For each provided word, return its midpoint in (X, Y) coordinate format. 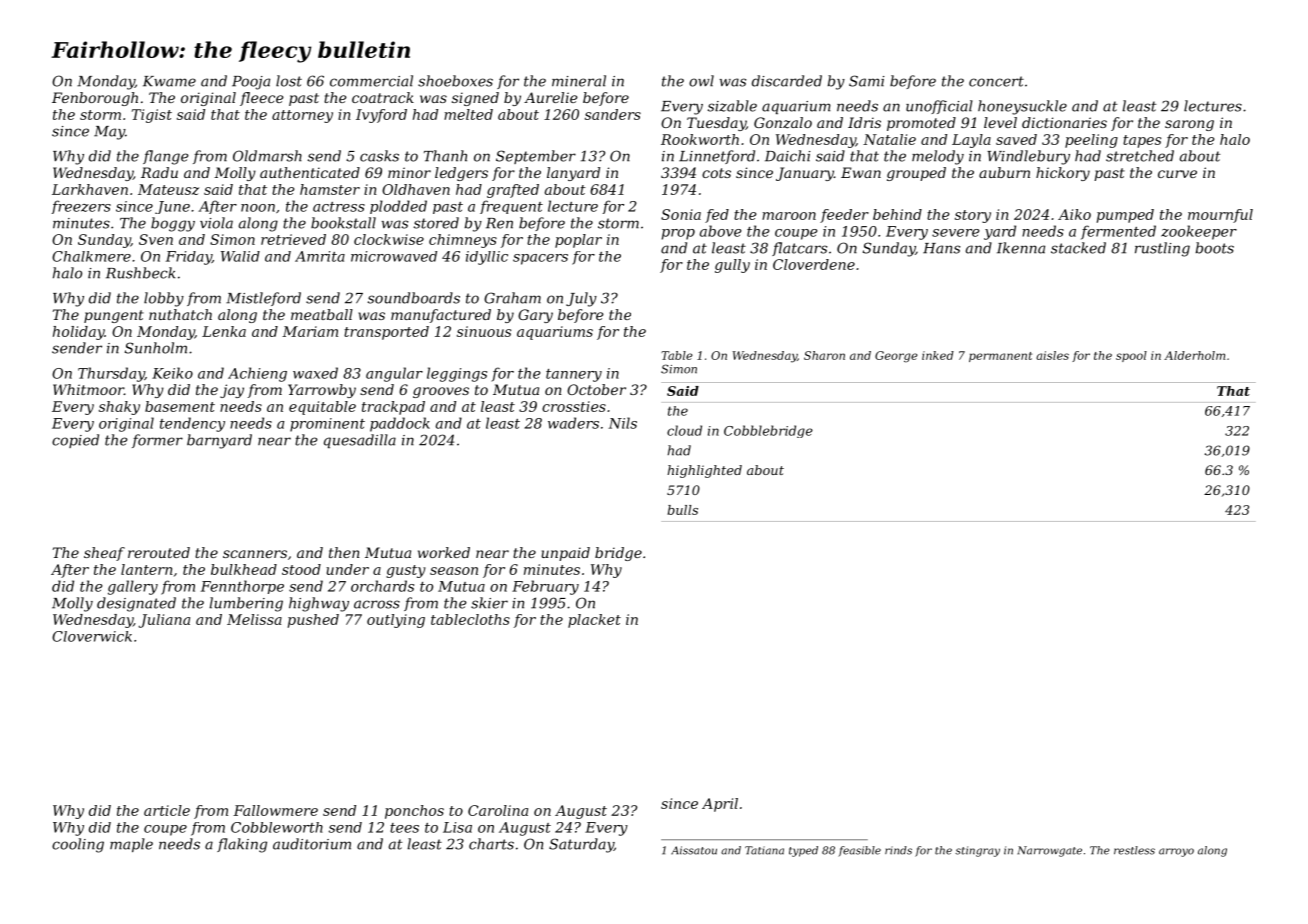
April (720, 805)
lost (289, 81)
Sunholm (156, 348)
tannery (574, 375)
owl (701, 81)
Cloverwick (92, 636)
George (896, 357)
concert (996, 81)
